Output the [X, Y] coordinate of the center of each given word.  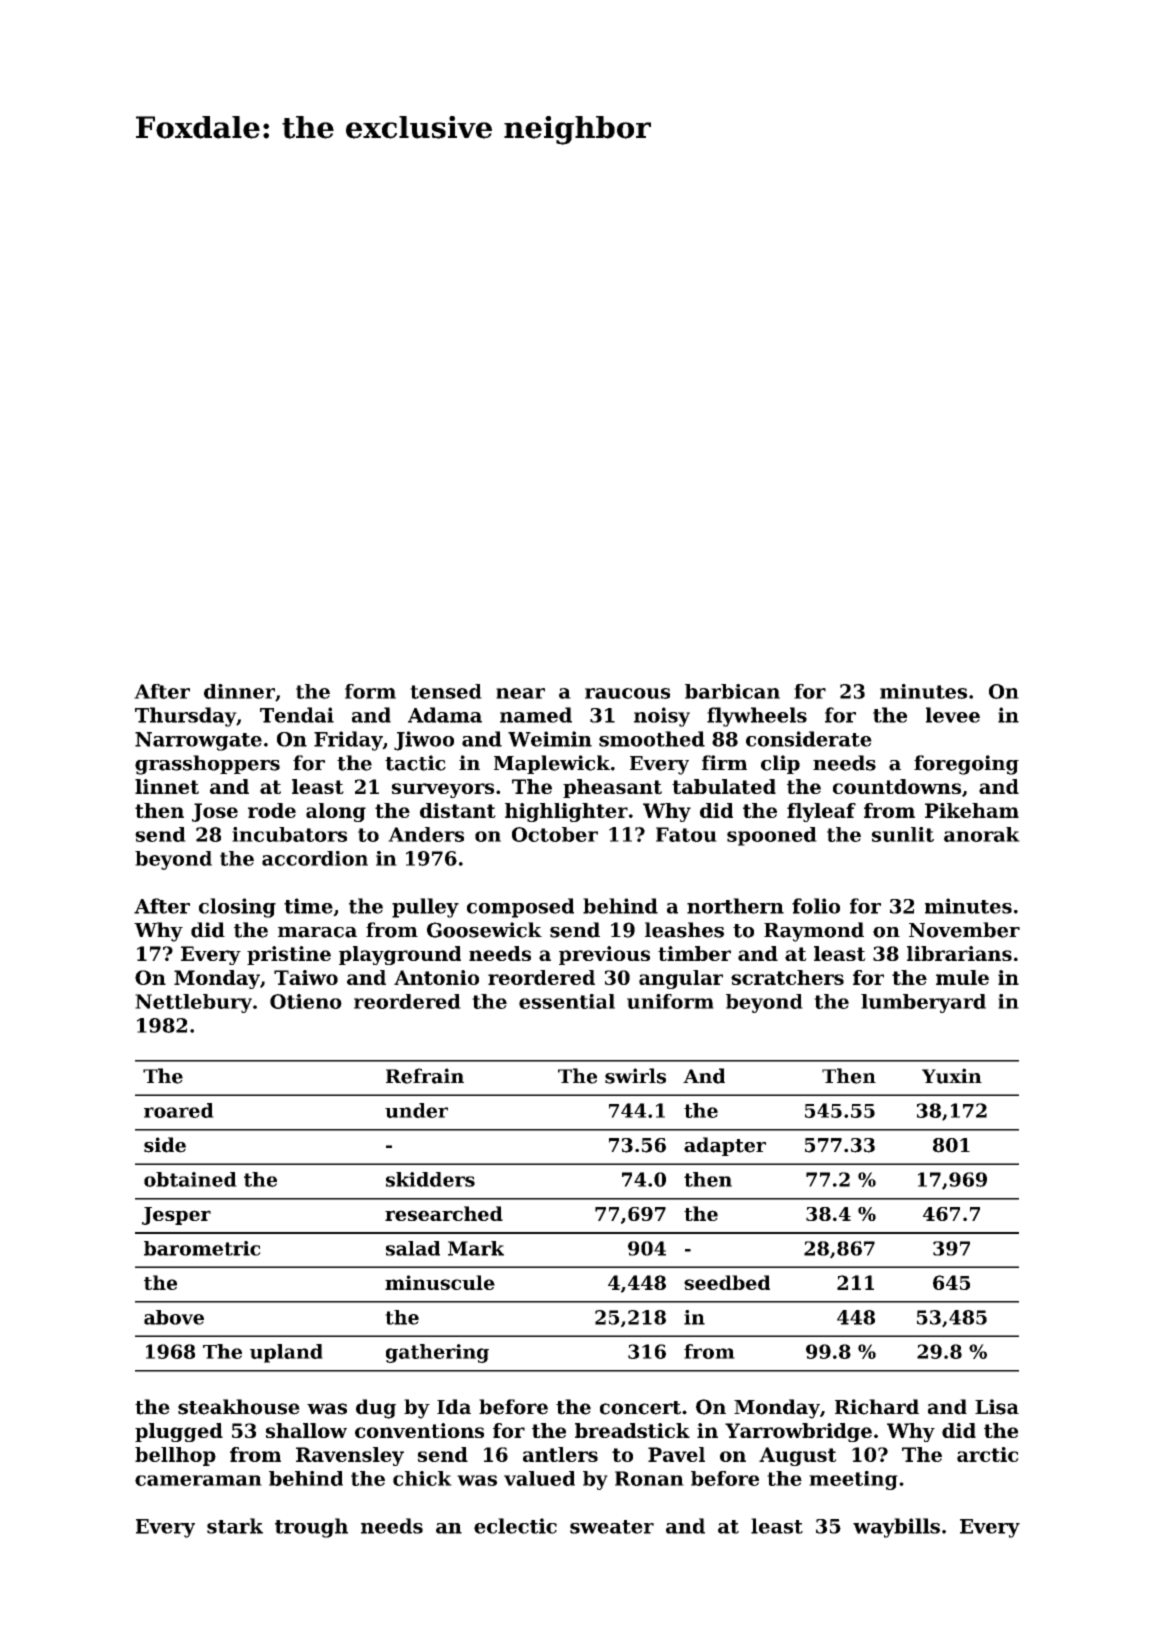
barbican [732, 691]
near [520, 693]
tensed [446, 691]
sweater [612, 1527]
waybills [896, 1528]
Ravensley [350, 1456]
